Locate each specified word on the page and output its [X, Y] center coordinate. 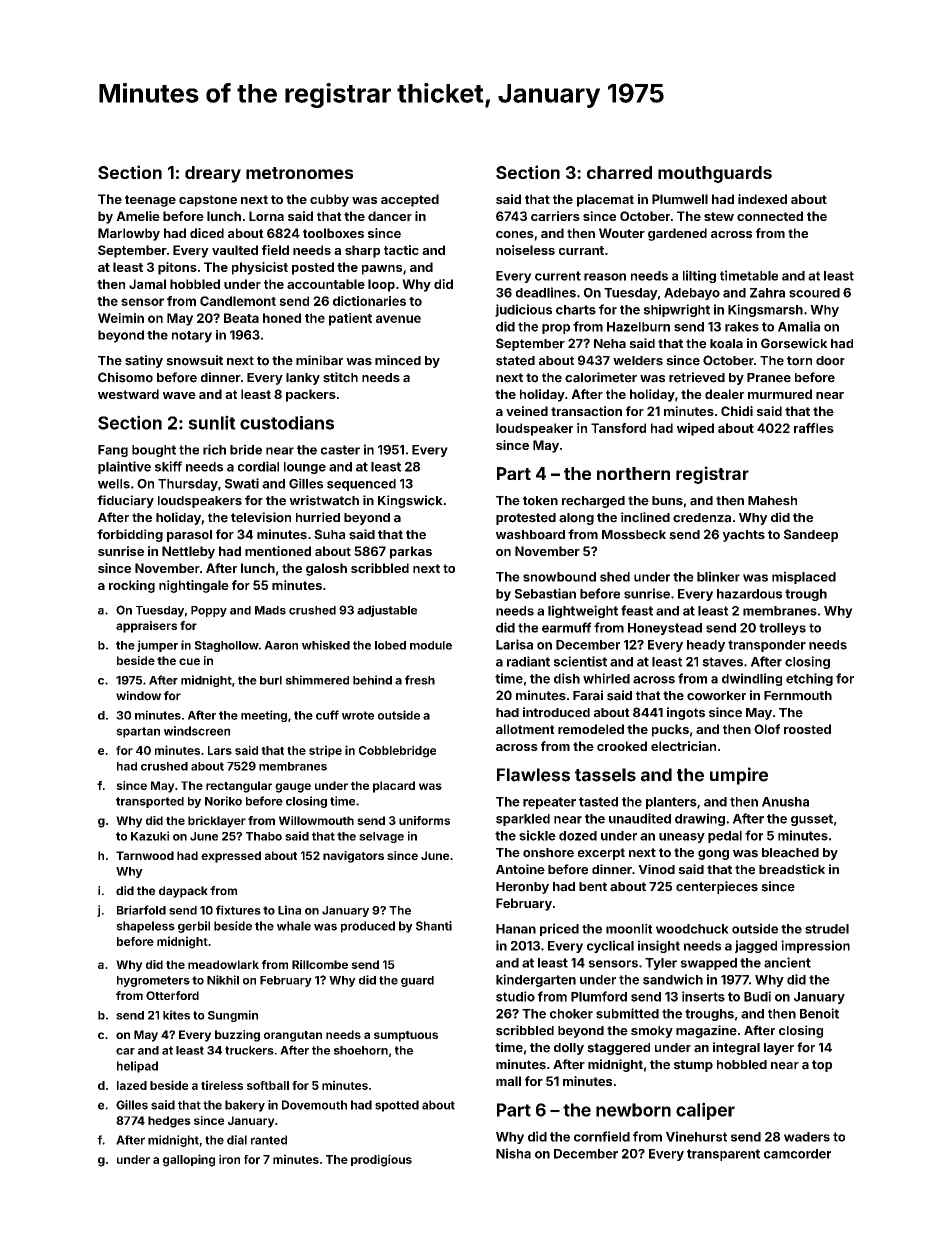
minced [398, 360]
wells [114, 484]
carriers [555, 216]
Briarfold [141, 910]
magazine [706, 1031]
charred [619, 172]
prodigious [381, 1160]
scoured [814, 293]
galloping [189, 1160]
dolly [569, 1049]
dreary [213, 174]
